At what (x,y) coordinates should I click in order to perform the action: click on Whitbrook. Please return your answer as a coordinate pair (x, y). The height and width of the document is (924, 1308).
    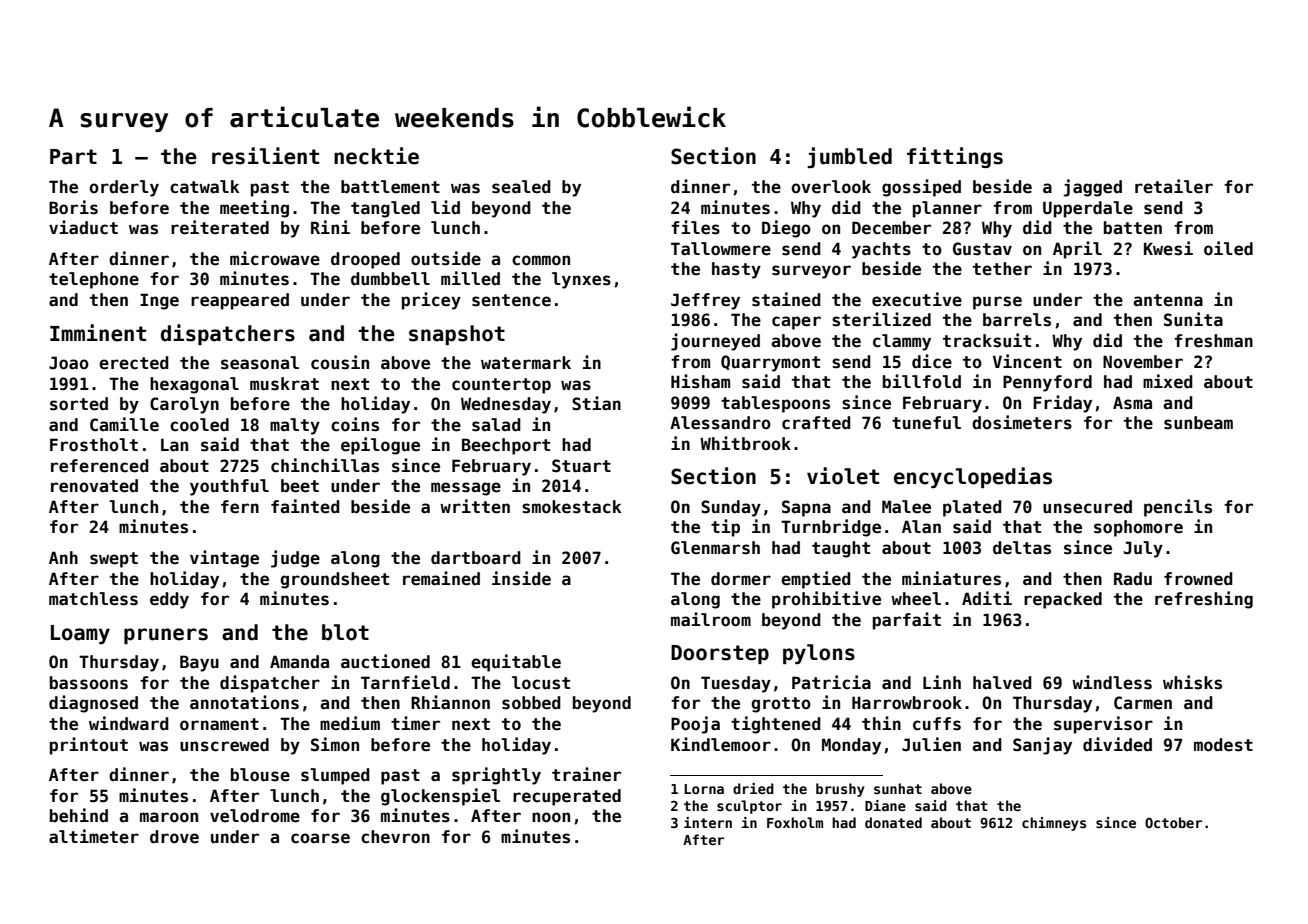
    Looking at the image, I should click on (745, 443).
